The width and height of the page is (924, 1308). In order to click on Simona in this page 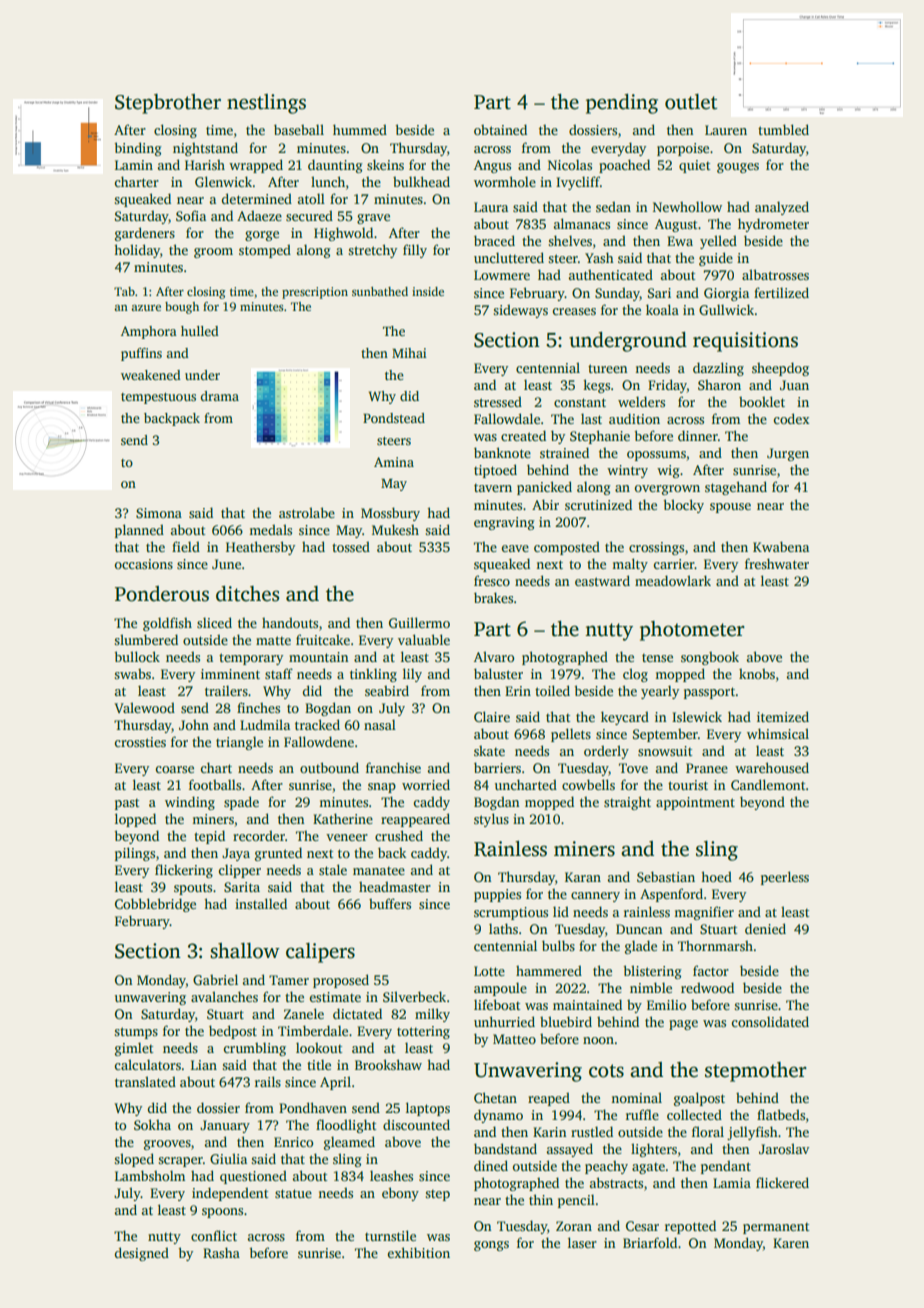, I will do `click(159, 513)`.
